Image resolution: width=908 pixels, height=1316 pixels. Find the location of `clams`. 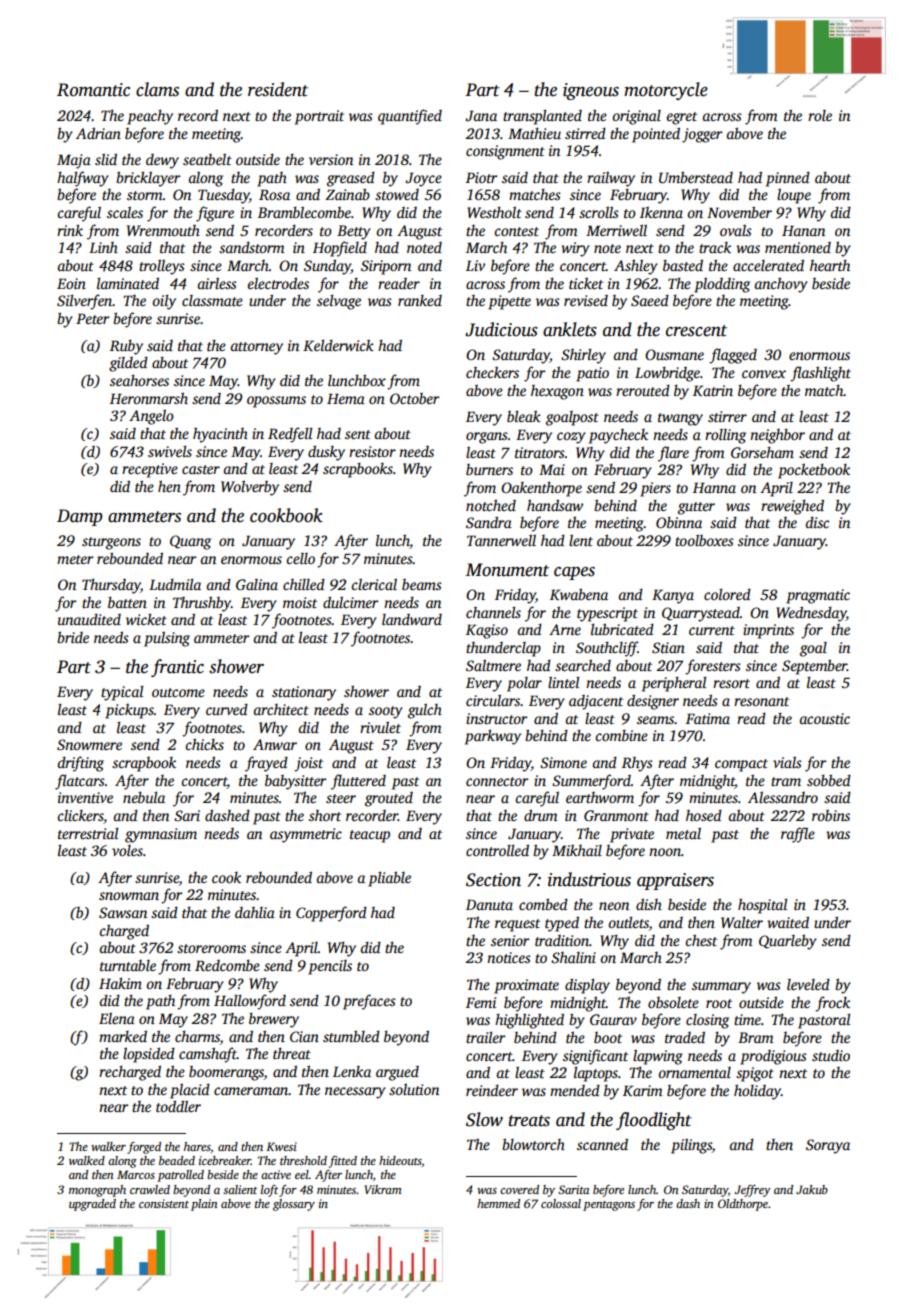

clams is located at coordinates (157, 89).
